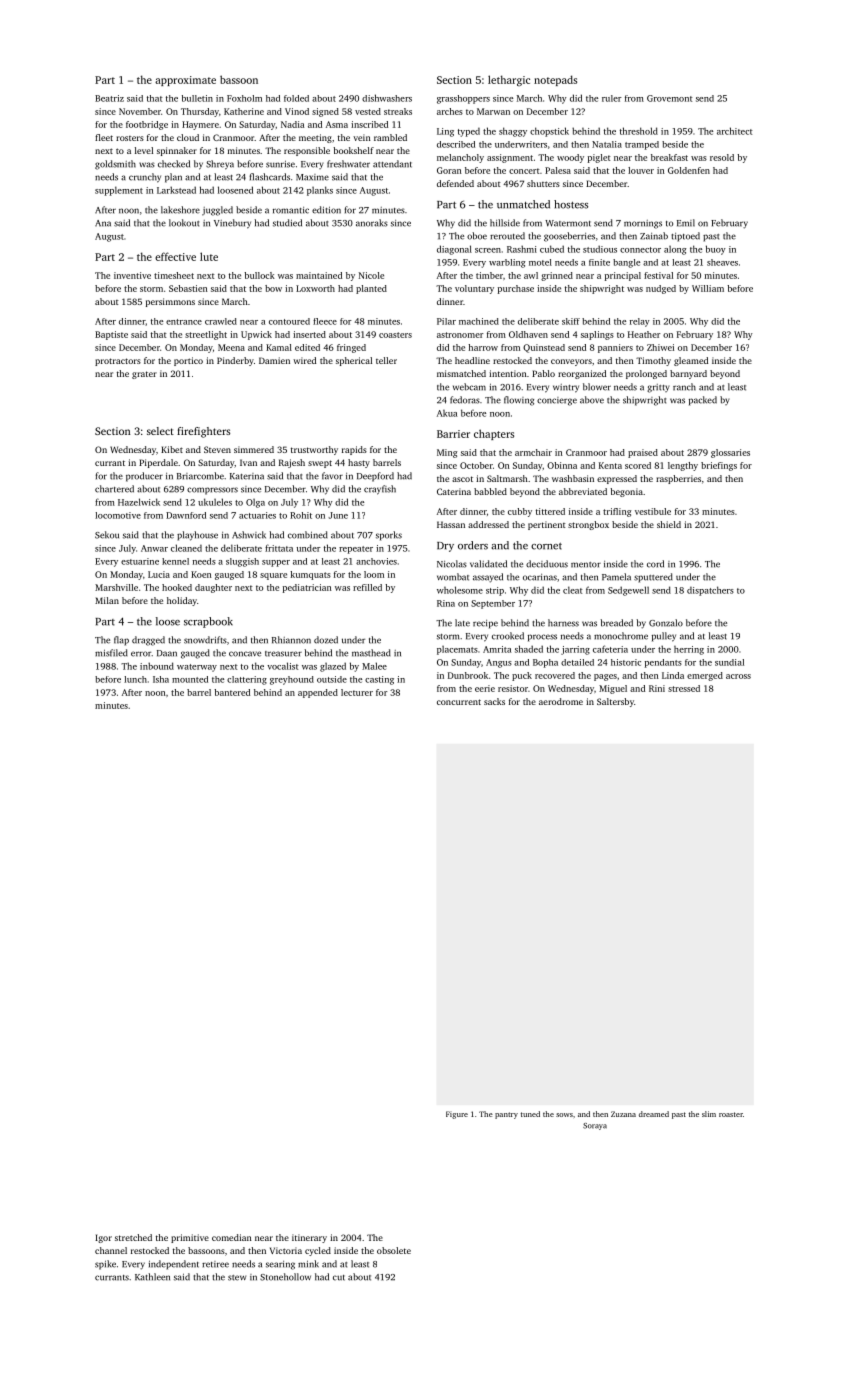 The height and width of the screenshot is (1400, 849). I want to click on gleamed, so click(691, 361).
